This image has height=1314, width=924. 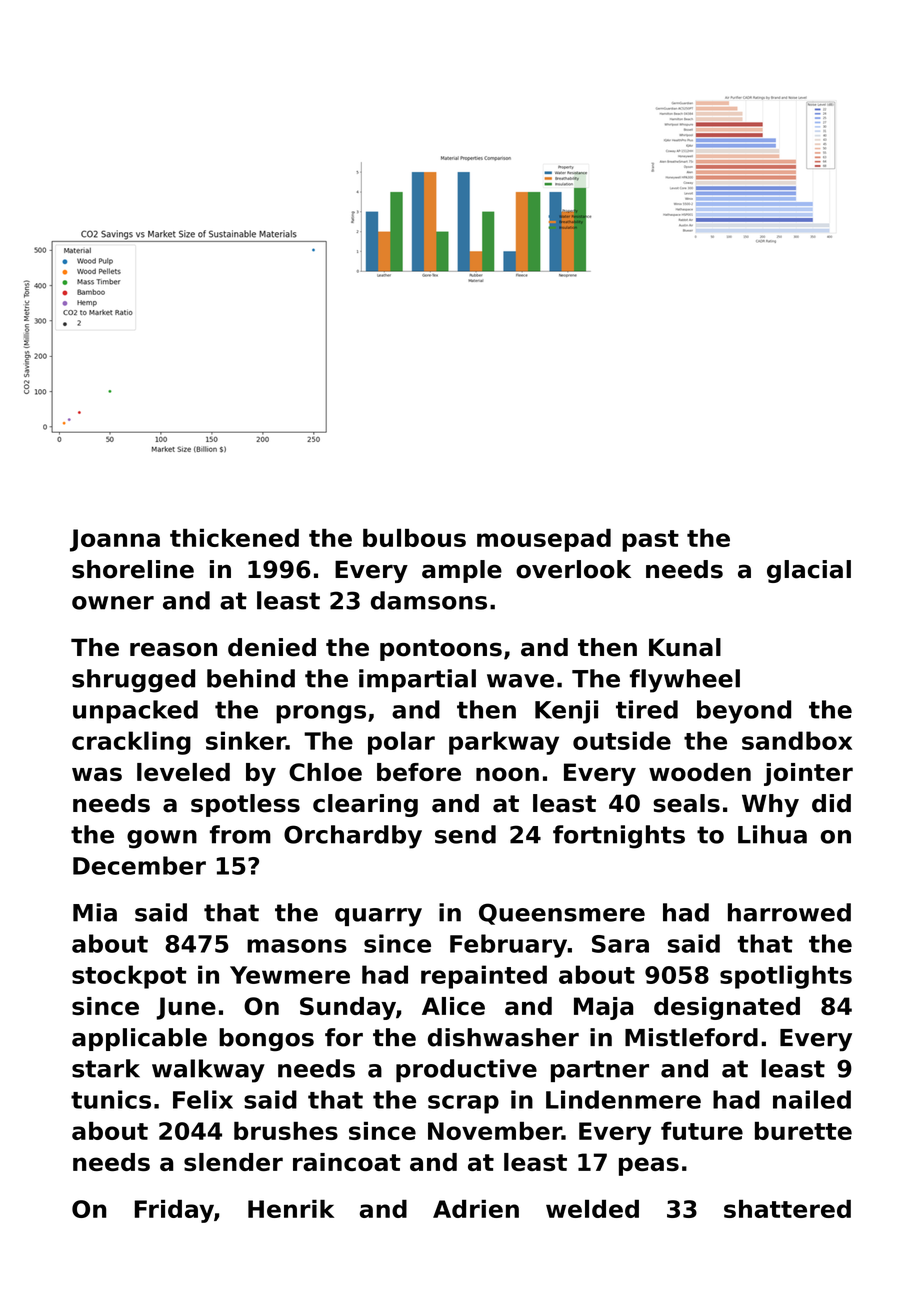 What do you see at coordinates (812, 1099) in the image?
I see `nailed` at bounding box center [812, 1099].
